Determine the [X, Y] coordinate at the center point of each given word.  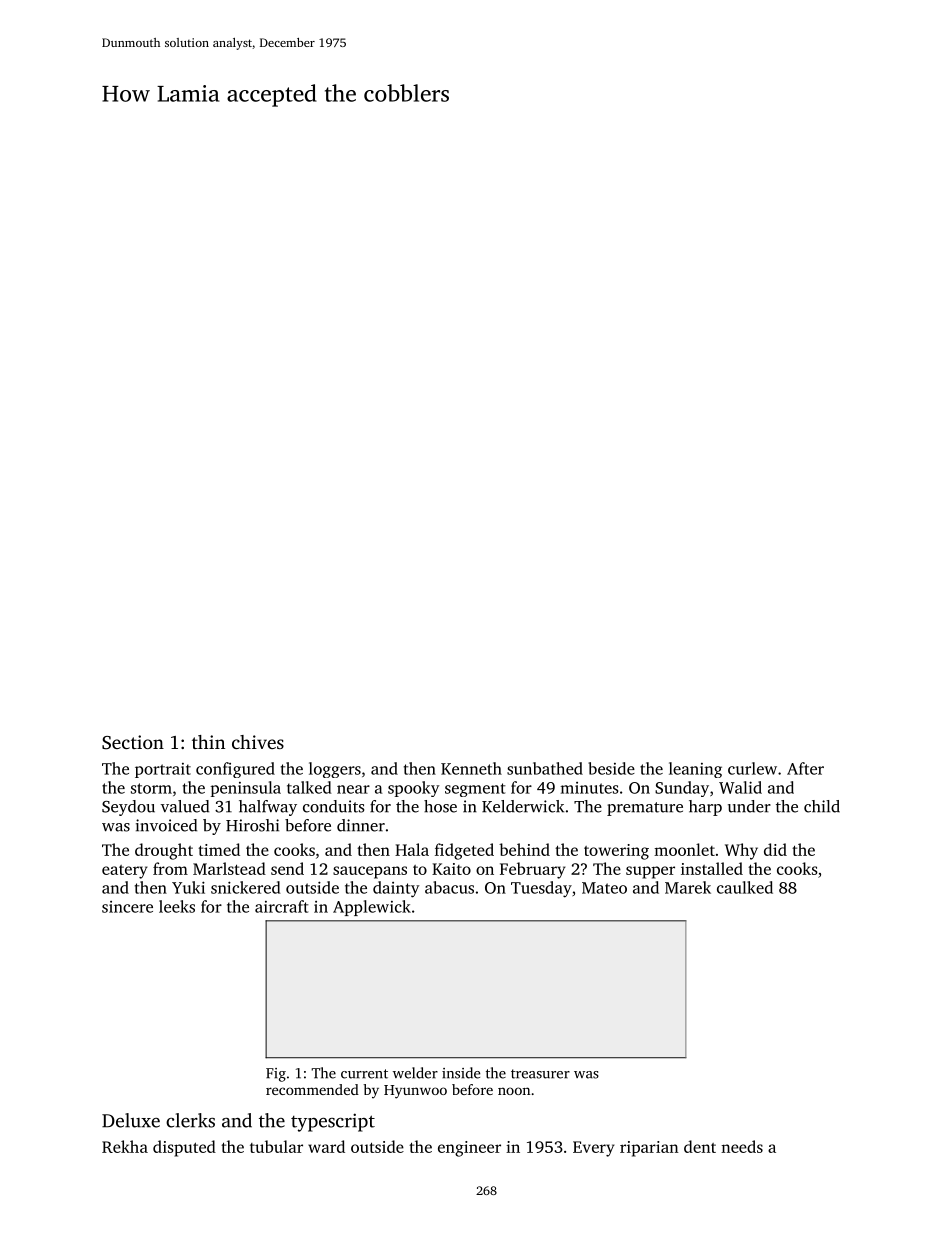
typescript [333, 1122]
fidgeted [464, 851]
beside [611, 768]
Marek [688, 887]
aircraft [281, 906]
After [805, 768]
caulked [745, 887]
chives [258, 742]
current [364, 1074]
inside [461, 1073]
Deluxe [131, 1120]
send [287, 868]
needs [742, 1146]
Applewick [372, 908]
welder [415, 1073]
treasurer [540, 1074]
